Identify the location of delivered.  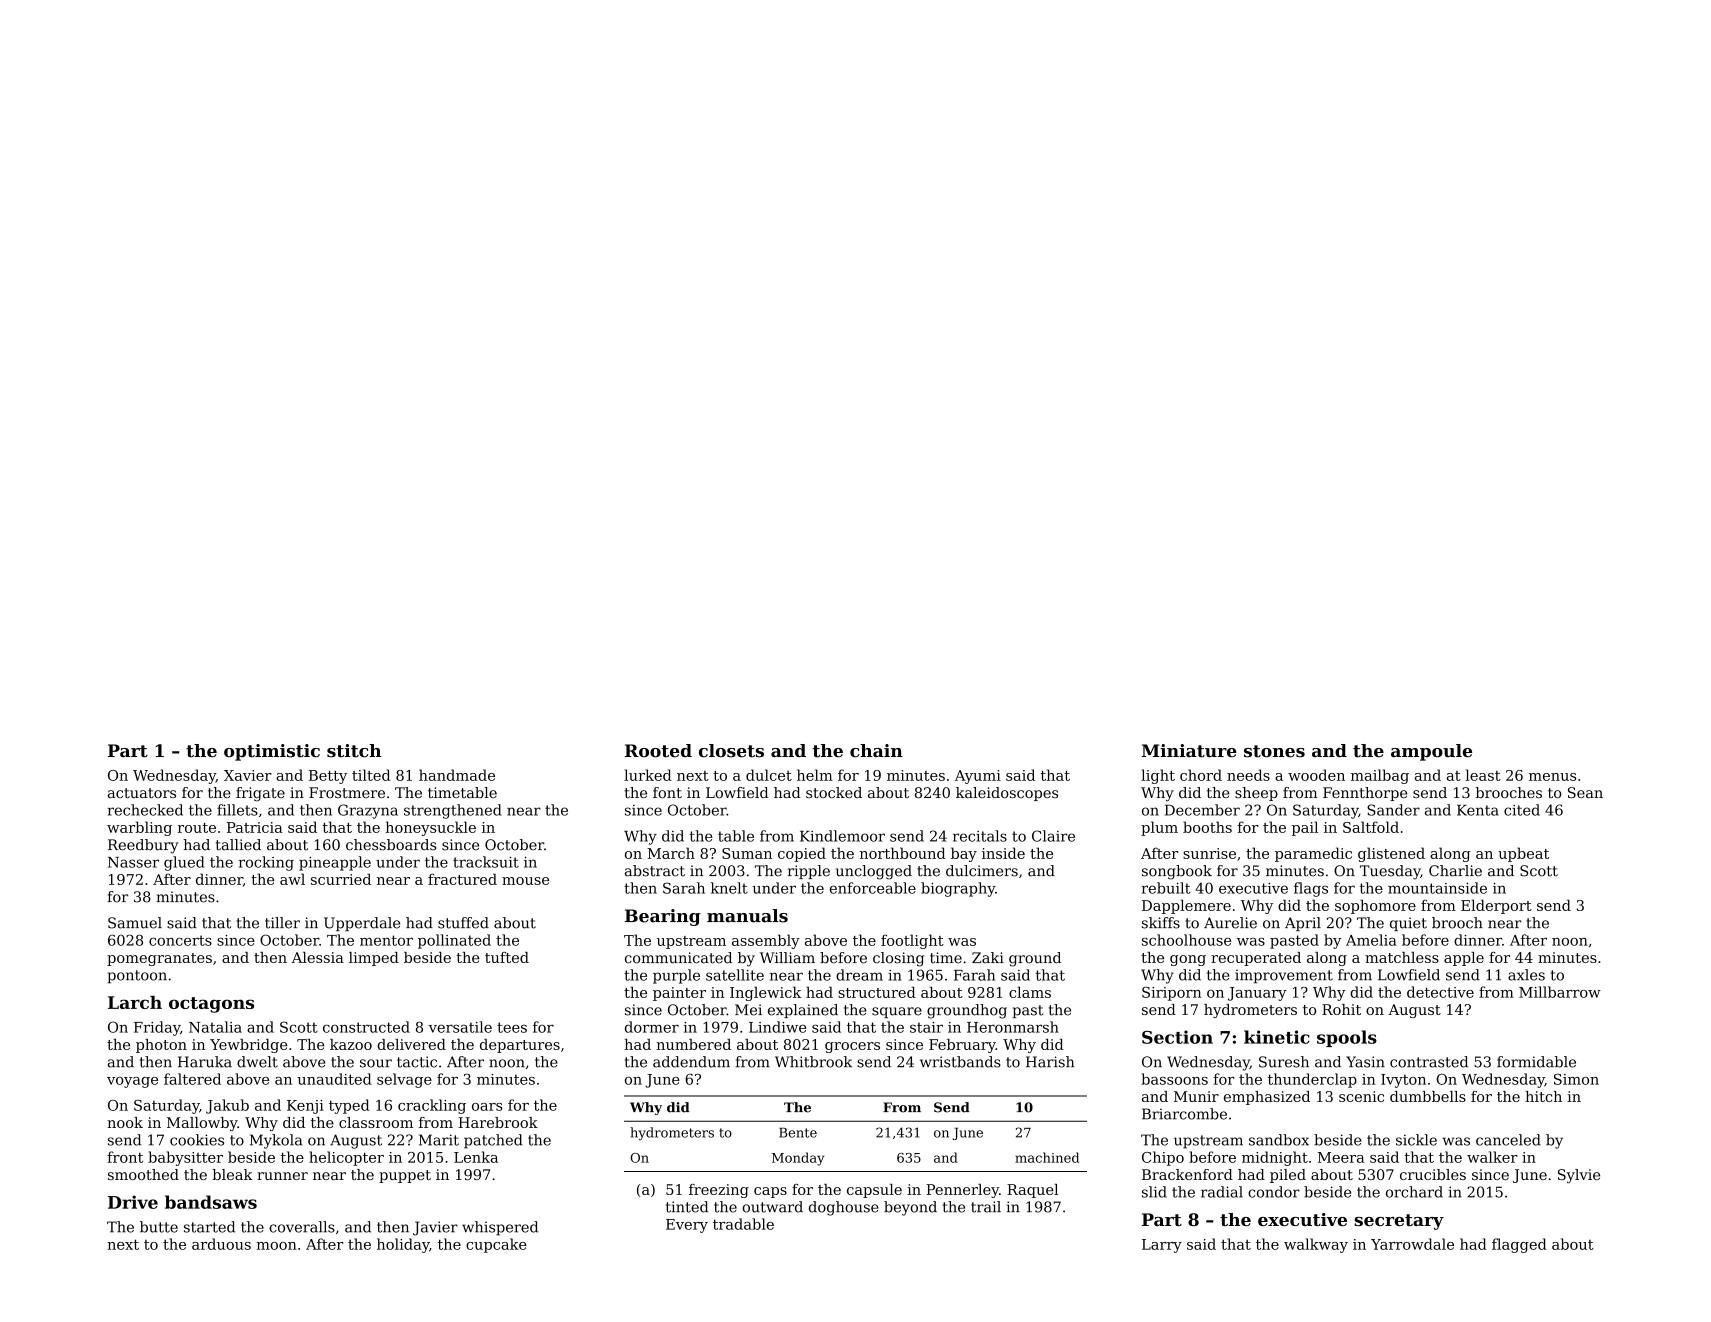
(411, 1044).
